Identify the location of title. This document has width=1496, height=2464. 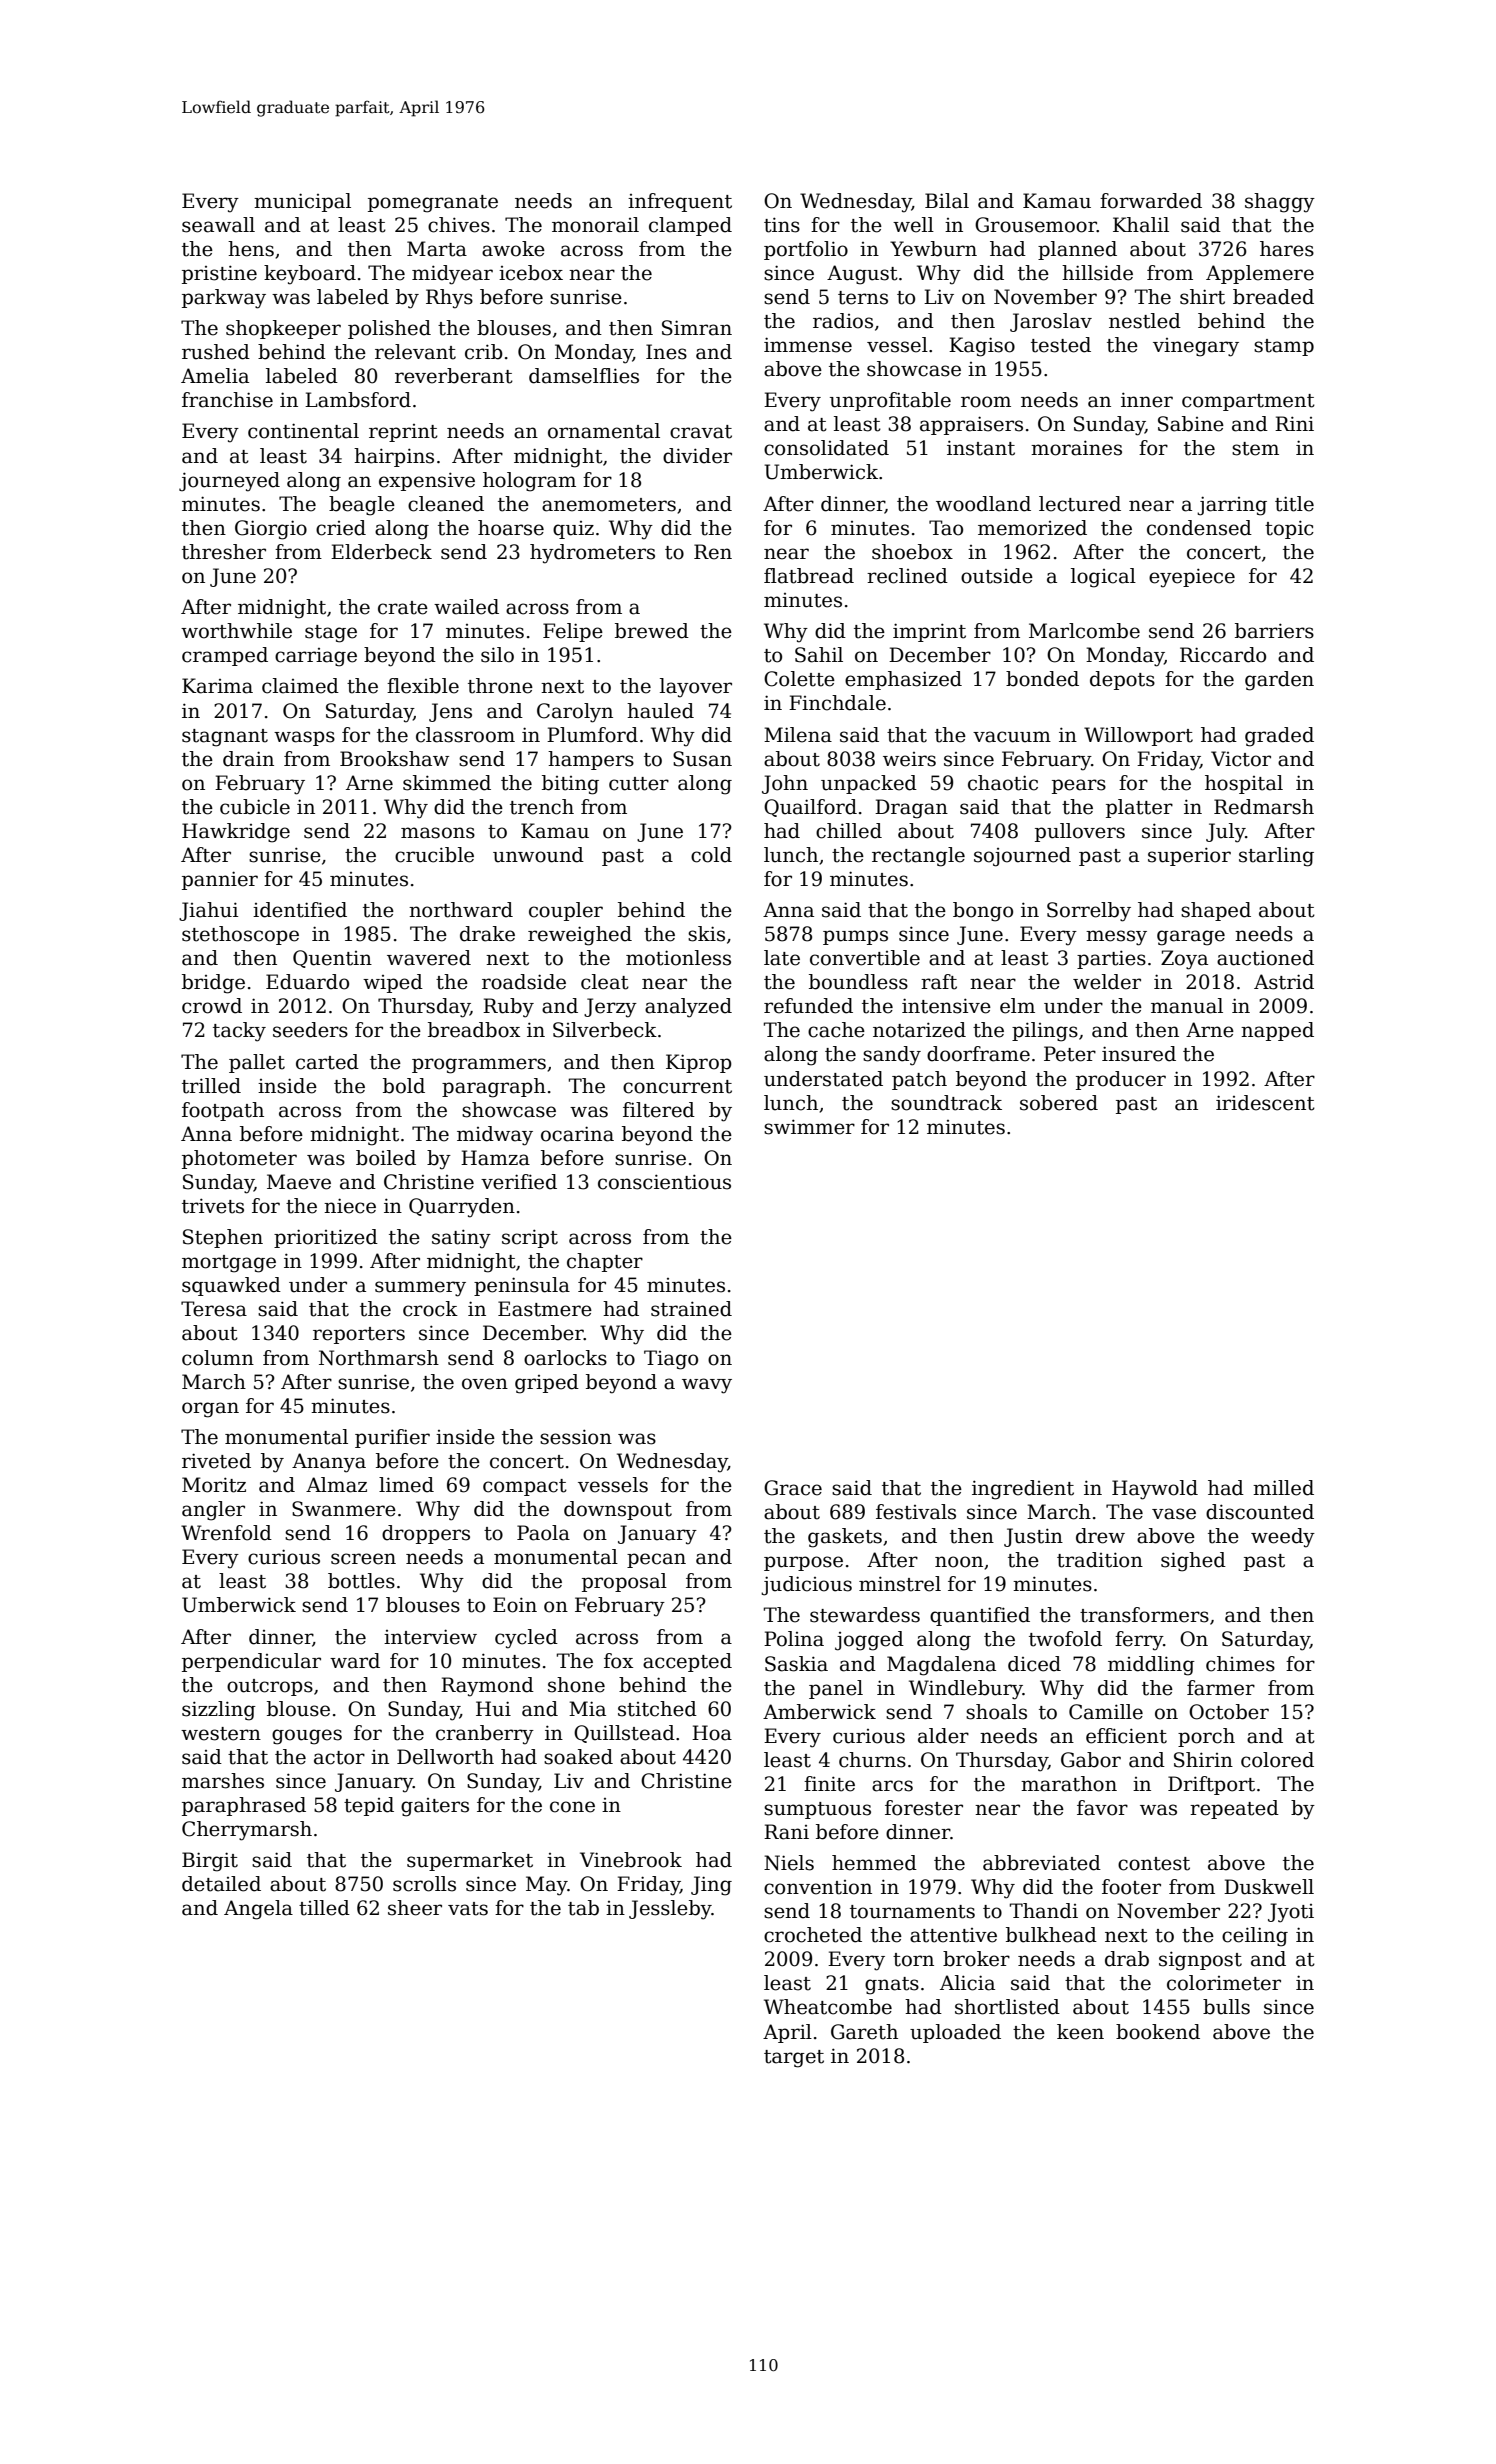
(1294, 504).
